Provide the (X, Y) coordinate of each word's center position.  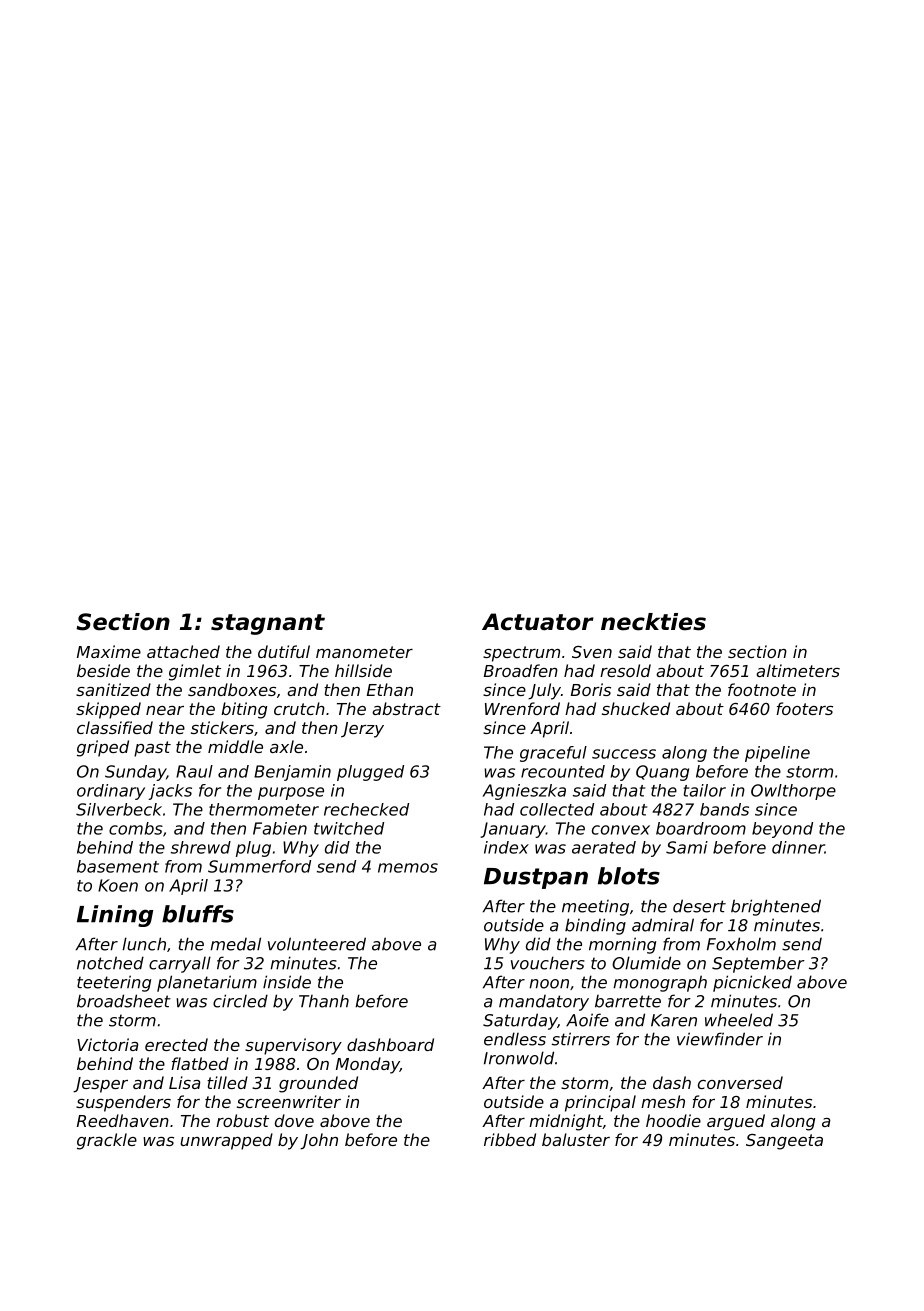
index (506, 847)
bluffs (198, 914)
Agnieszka (524, 792)
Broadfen (521, 670)
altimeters (798, 670)
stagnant (268, 624)
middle (235, 746)
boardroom (701, 828)
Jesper (100, 1085)
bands (724, 809)
